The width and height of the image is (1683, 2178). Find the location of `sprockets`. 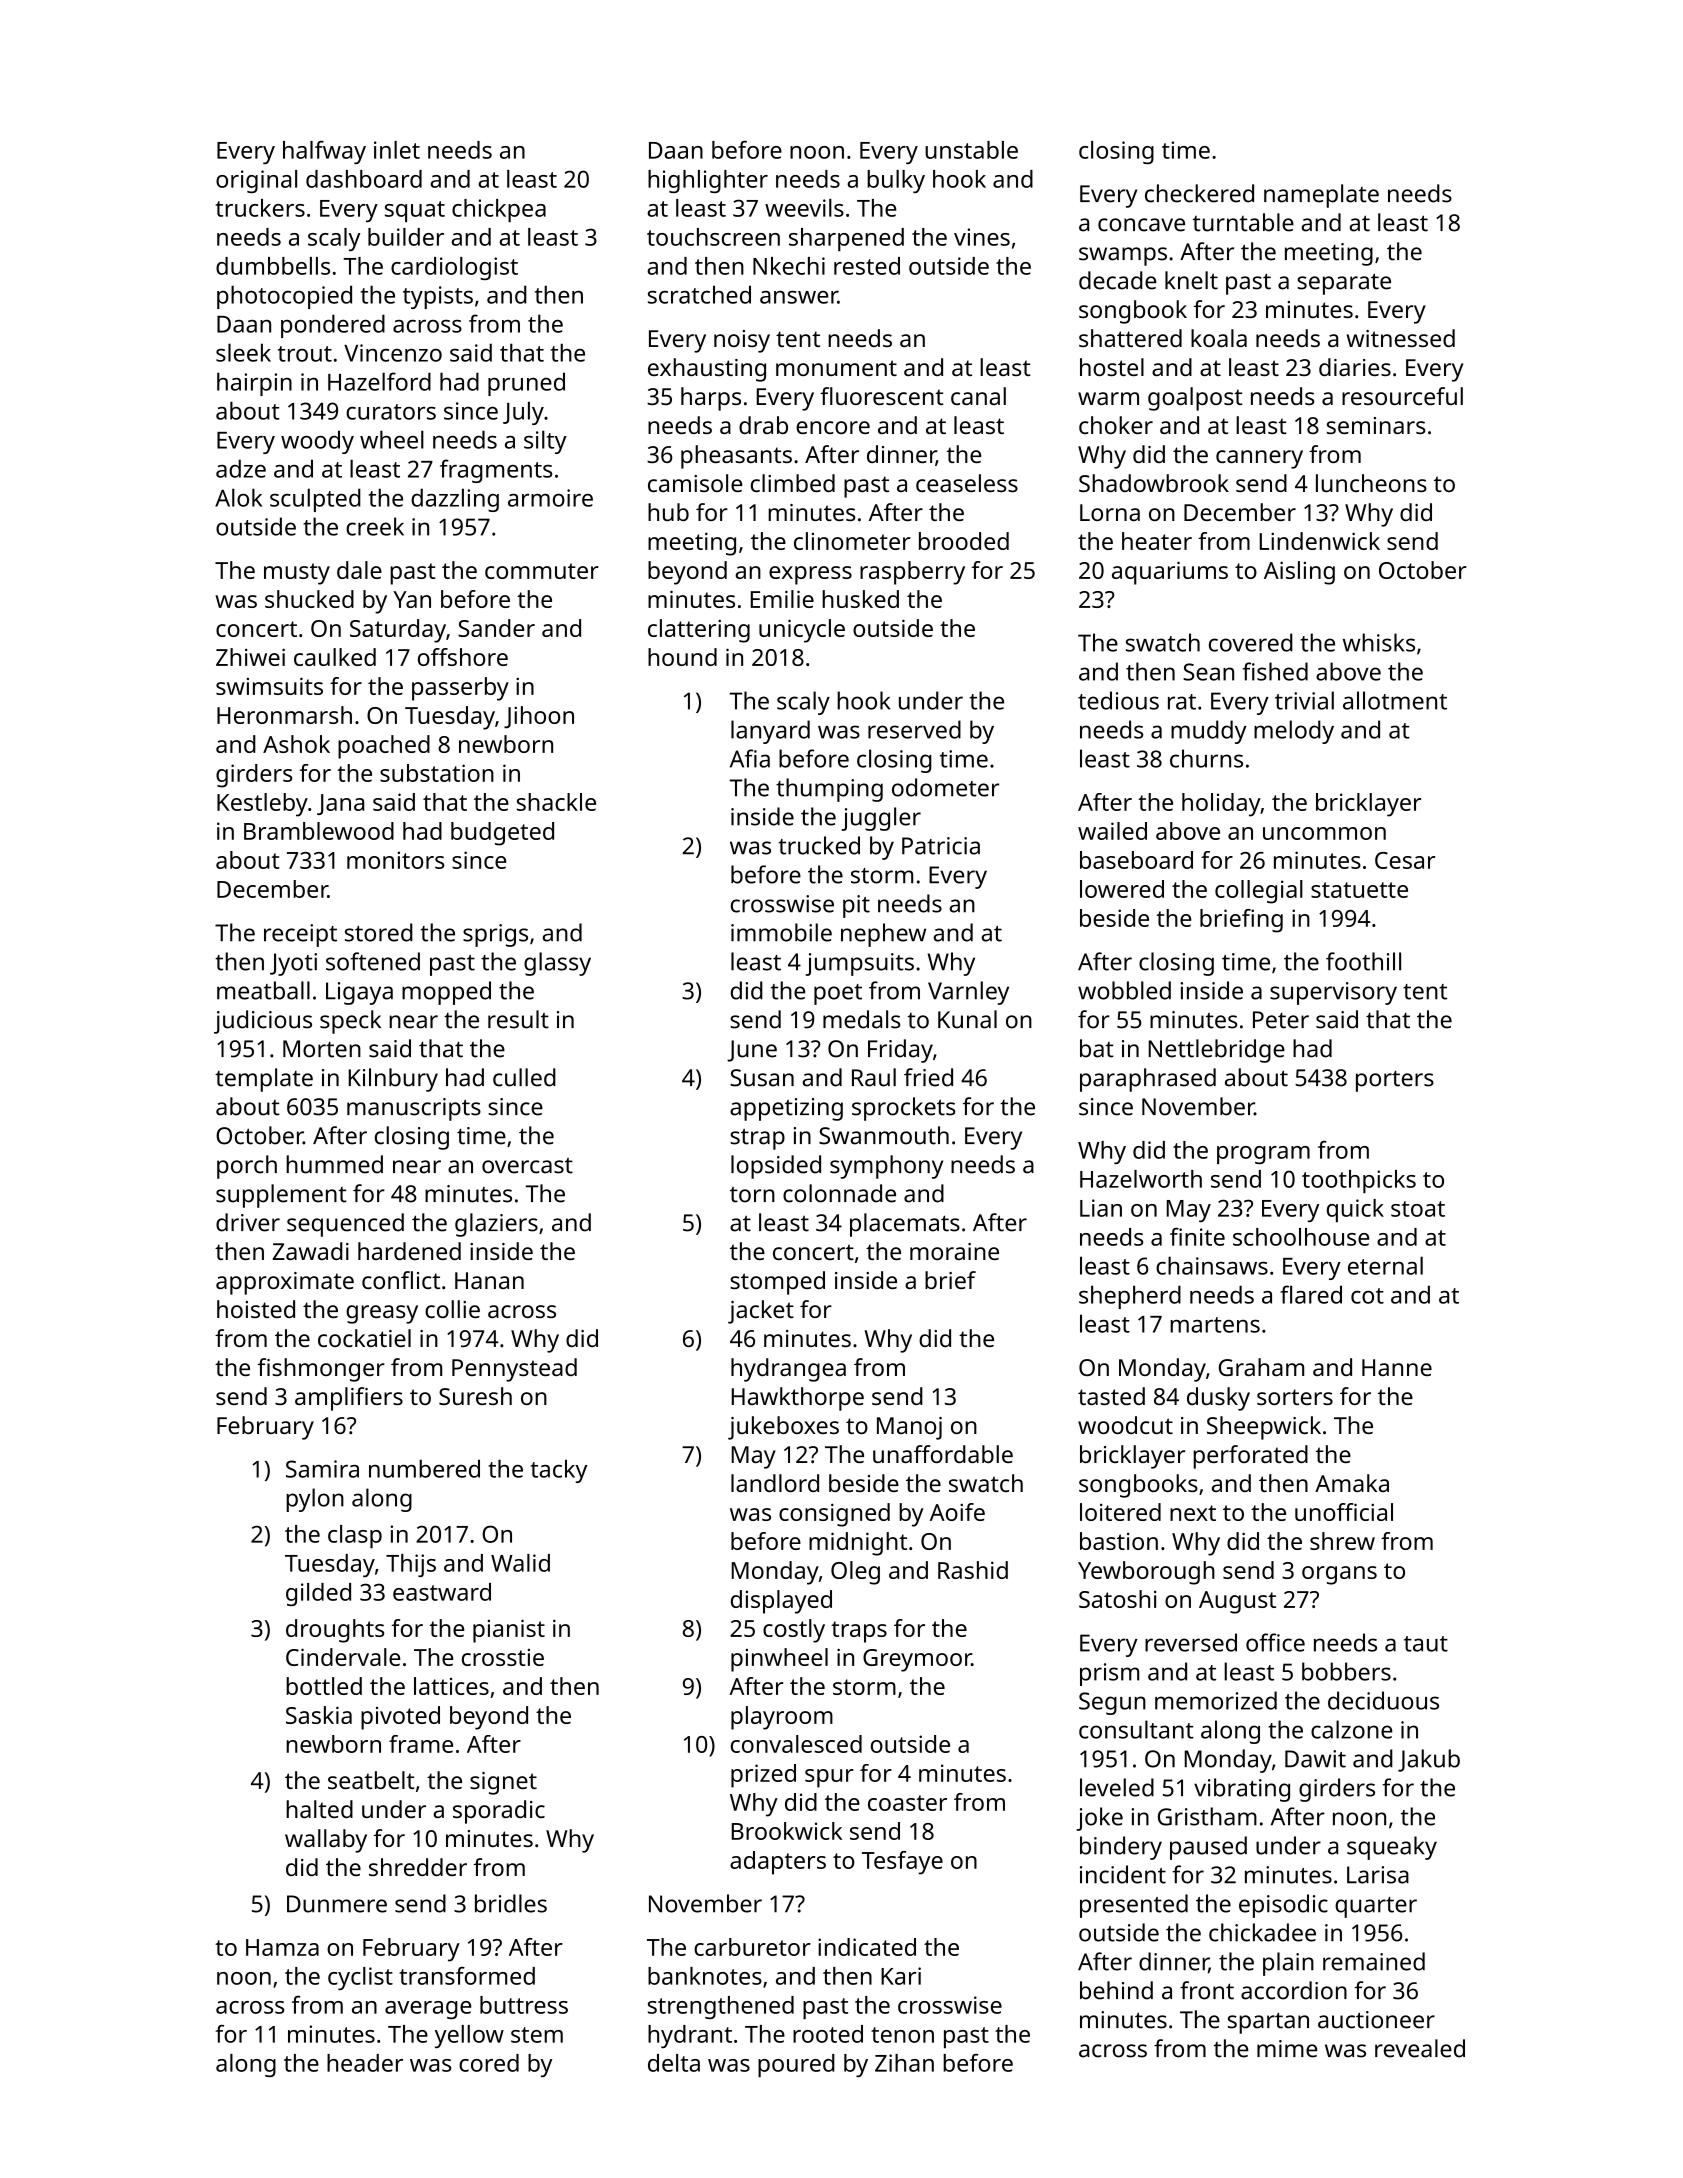

sprockets is located at coordinates (903, 1109).
